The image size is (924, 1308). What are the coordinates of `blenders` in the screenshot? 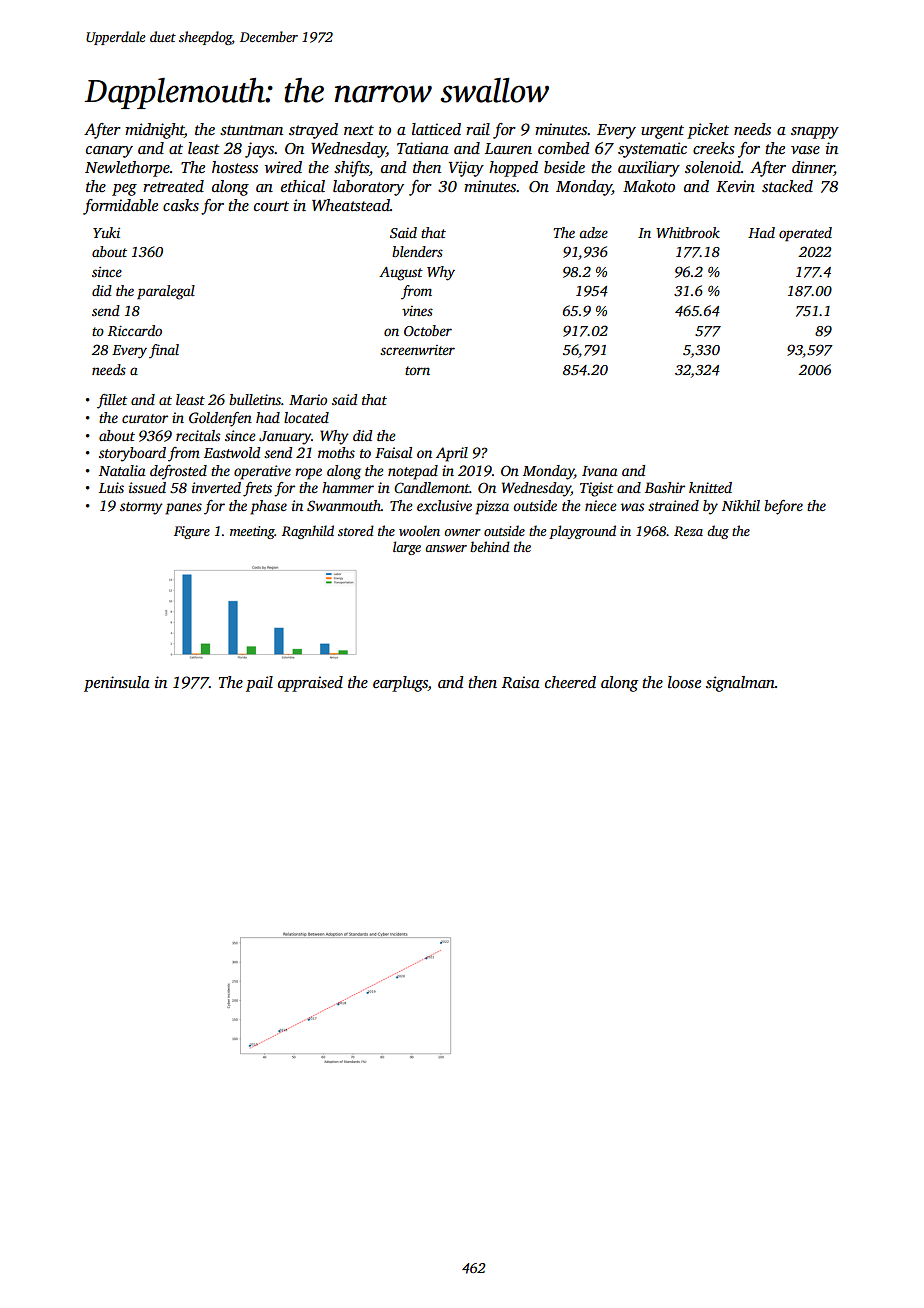 It's located at (417, 251).
